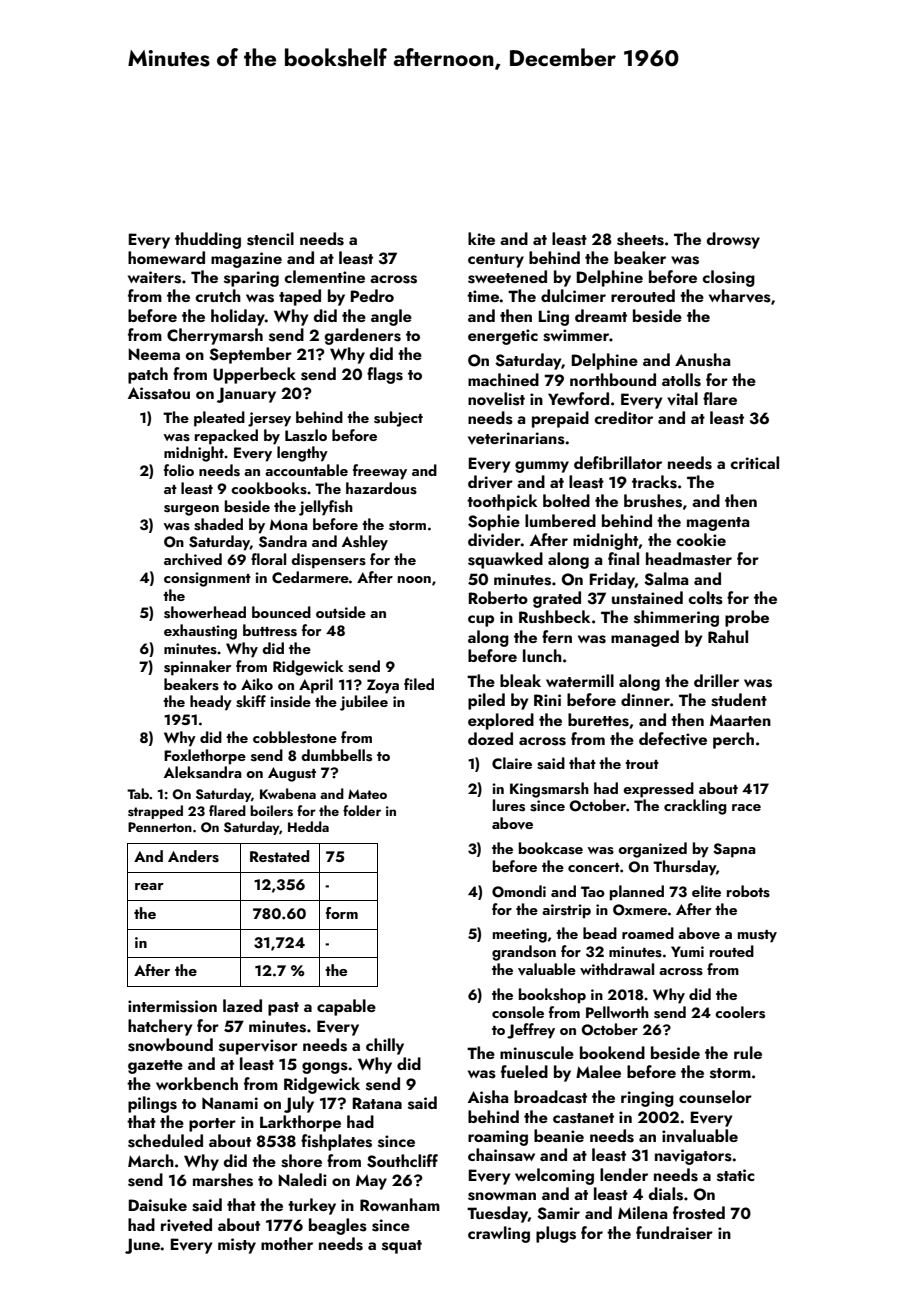 This page has width=908, height=1316. I want to click on drowsy, so click(733, 240).
